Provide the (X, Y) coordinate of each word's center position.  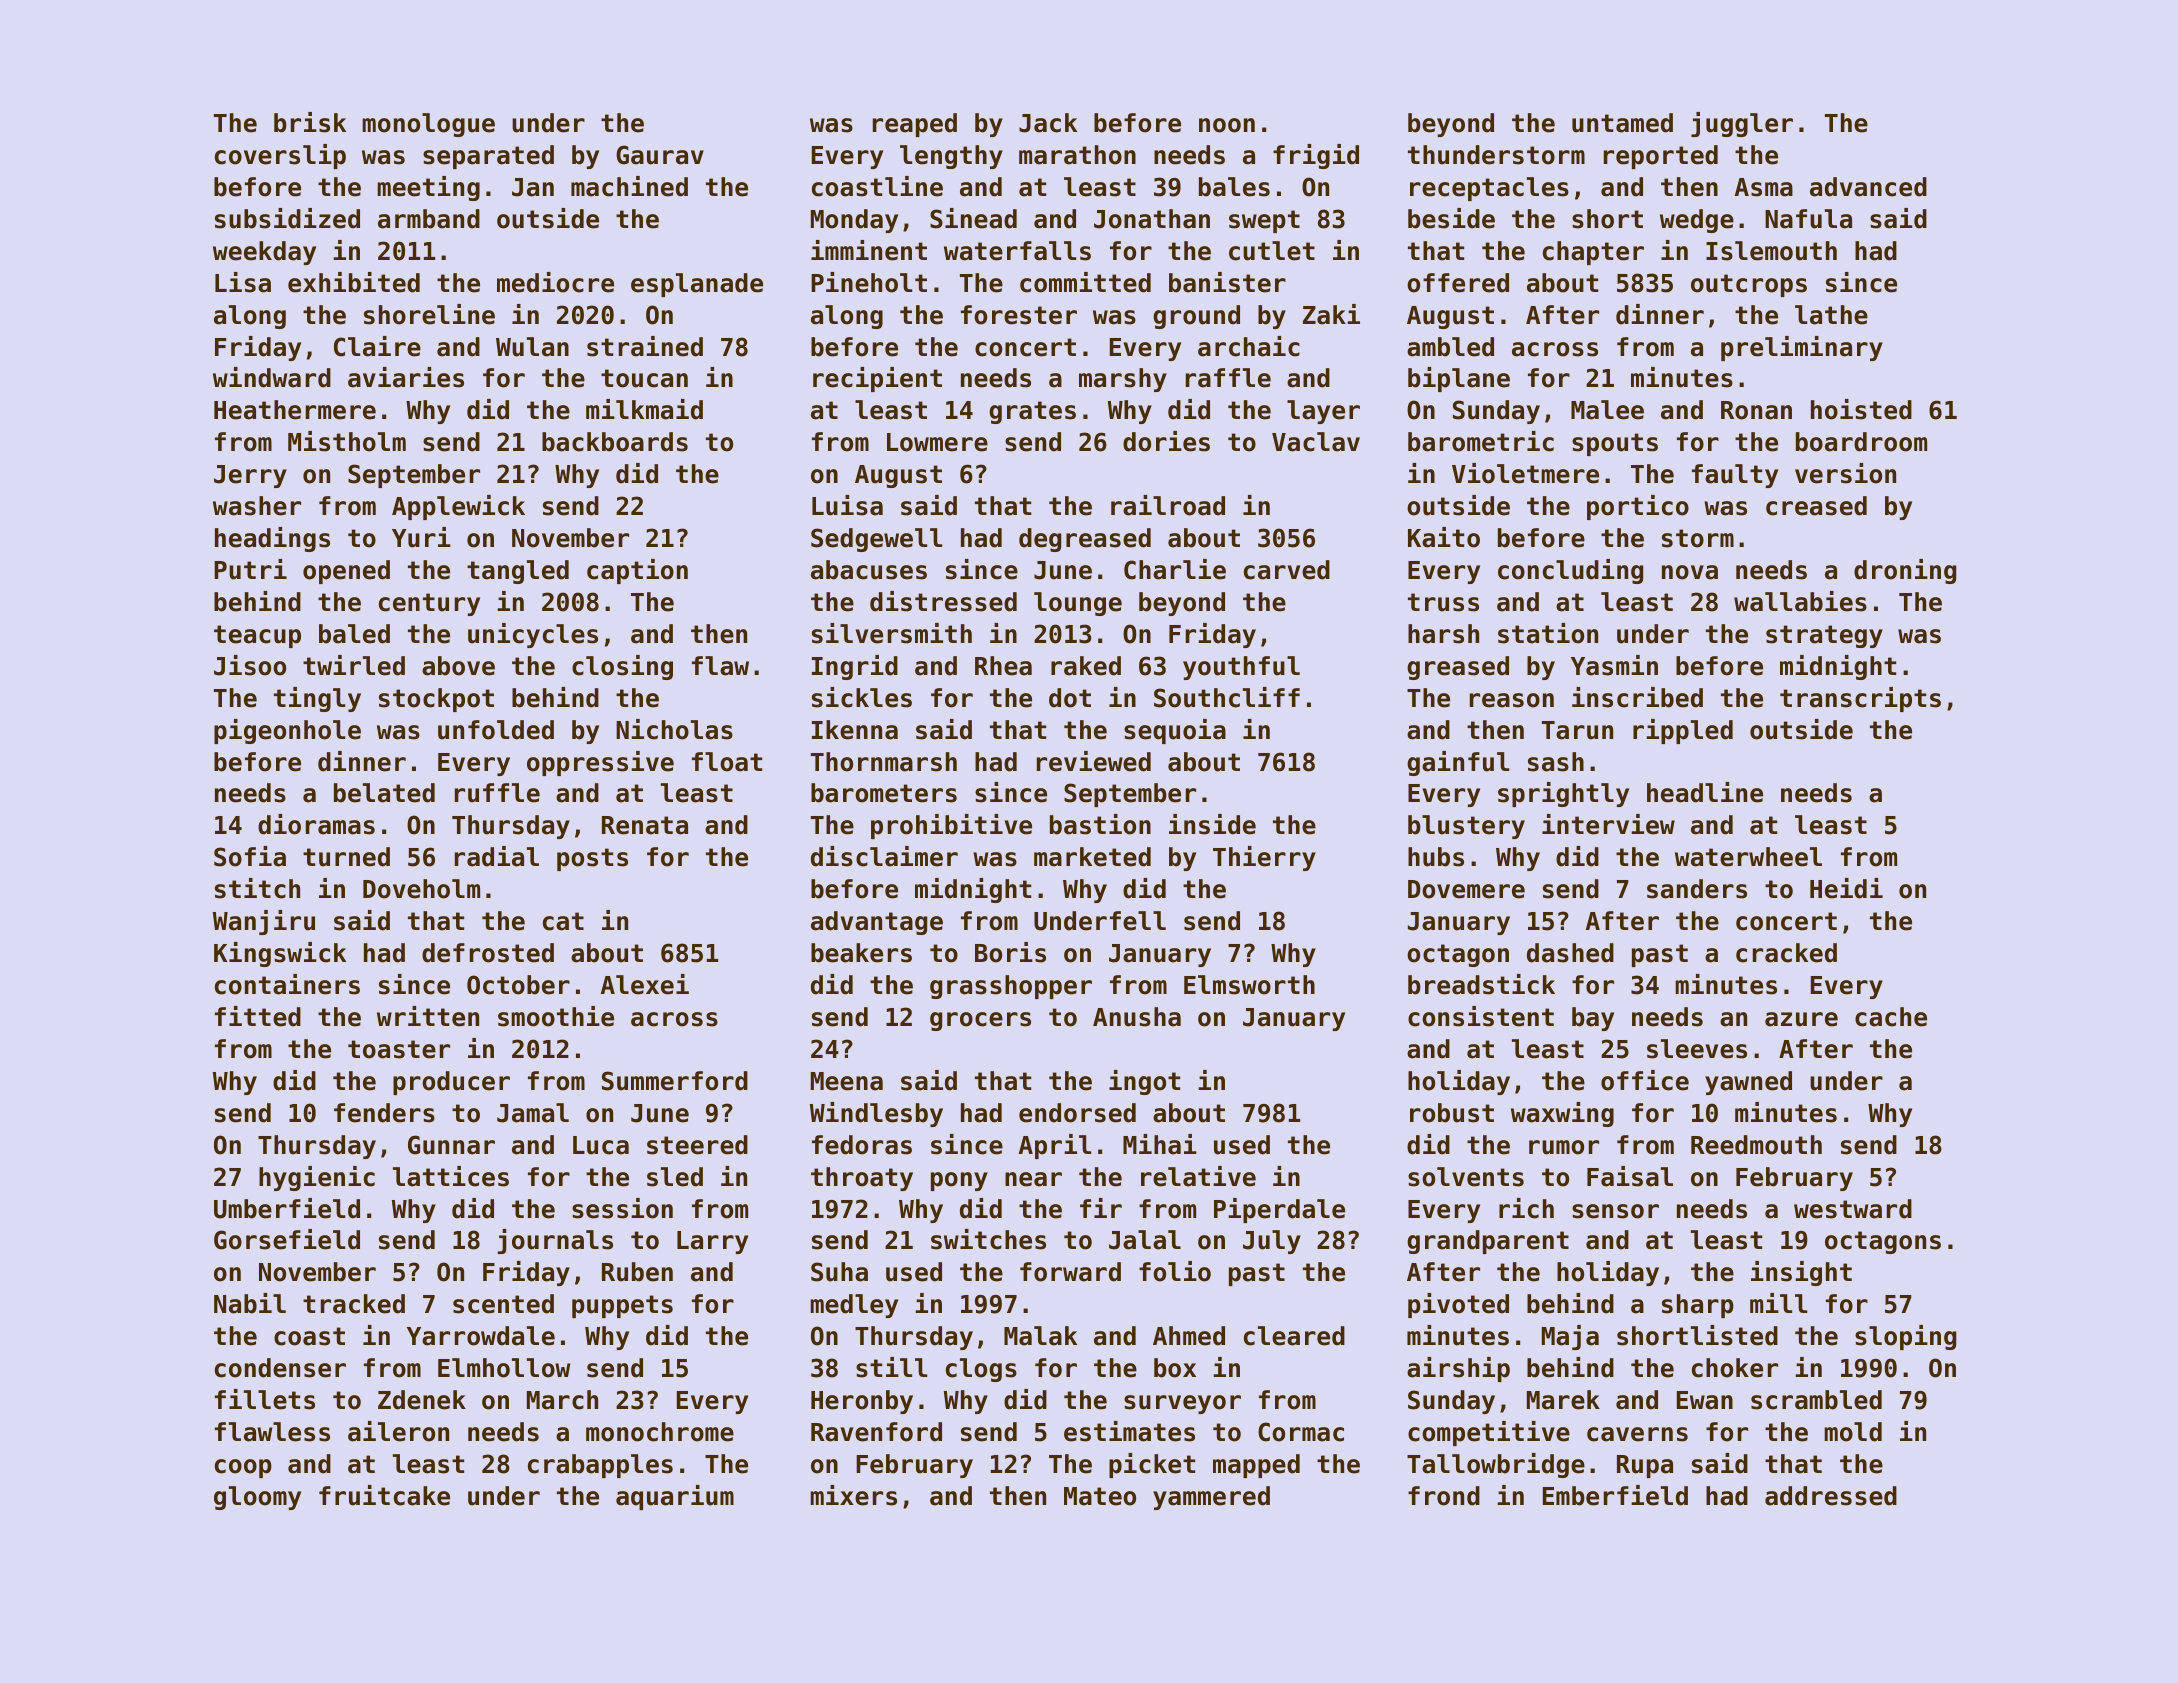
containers (287, 984)
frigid (1316, 156)
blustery (1466, 827)
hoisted (1861, 409)
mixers (853, 1495)
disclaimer (884, 856)
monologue (428, 125)
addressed (1831, 1496)
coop (243, 1468)
